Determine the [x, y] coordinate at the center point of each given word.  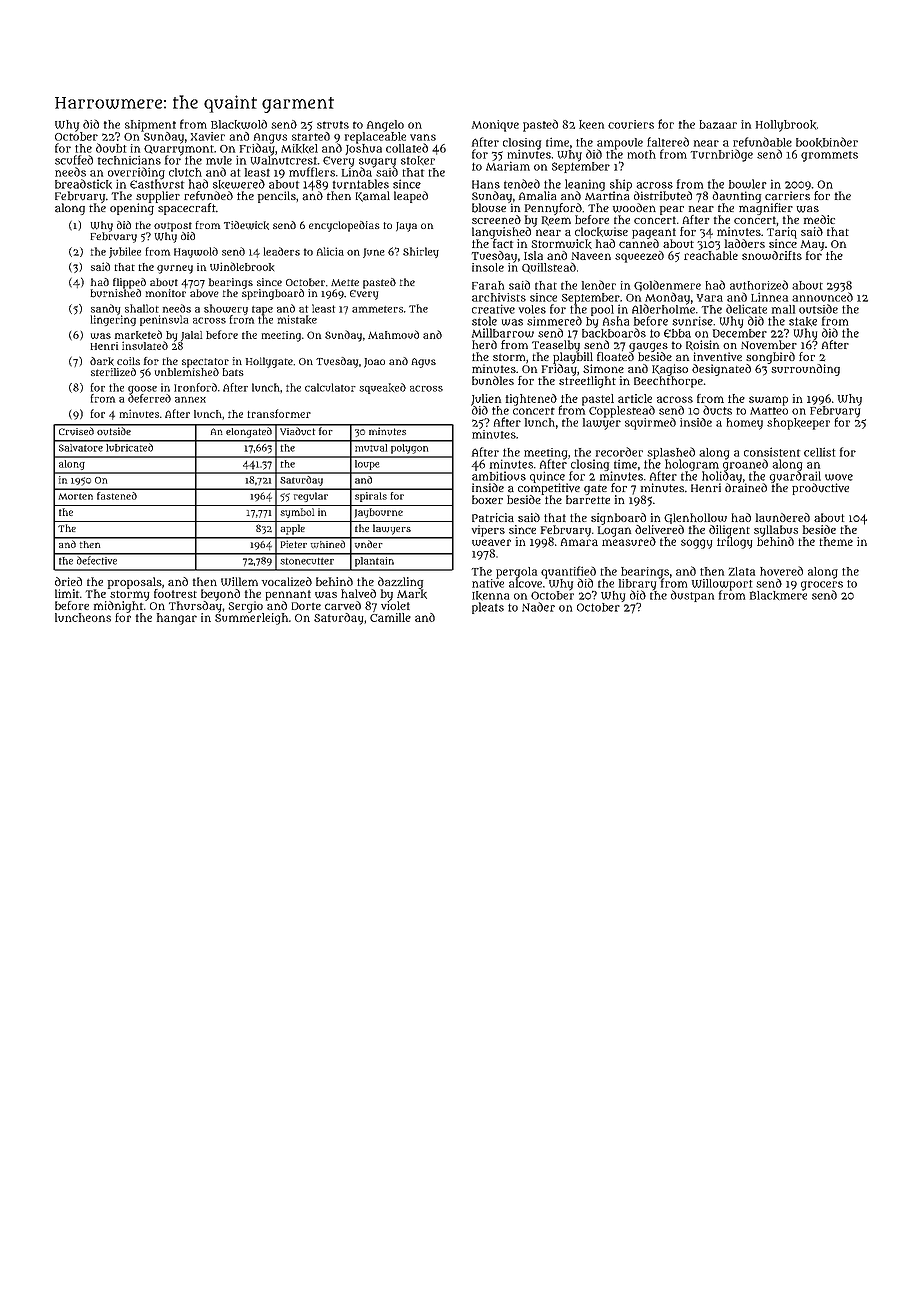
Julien [486, 400]
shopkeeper [798, 424]
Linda [358, 172]
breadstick [83, 184]
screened [496, 219]
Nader [538, 607]
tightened [531, 400]
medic [819, 219]
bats [233, 372]
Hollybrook [786, 126]
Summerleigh [251, 619]
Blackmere [778, 595]
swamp [768, 401]
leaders [282, 251]
